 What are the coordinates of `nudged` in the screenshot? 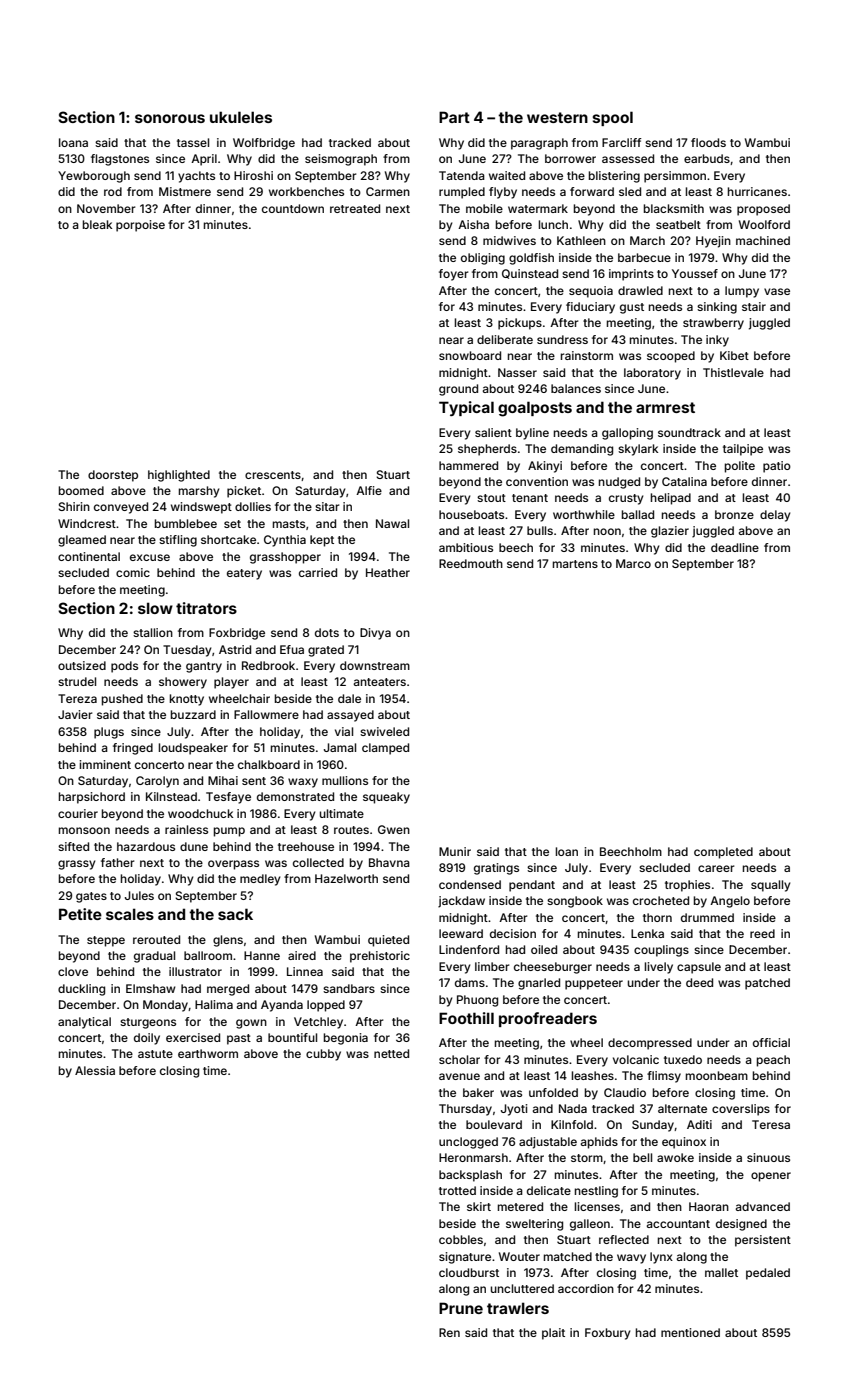 It's located at (619, 483).
